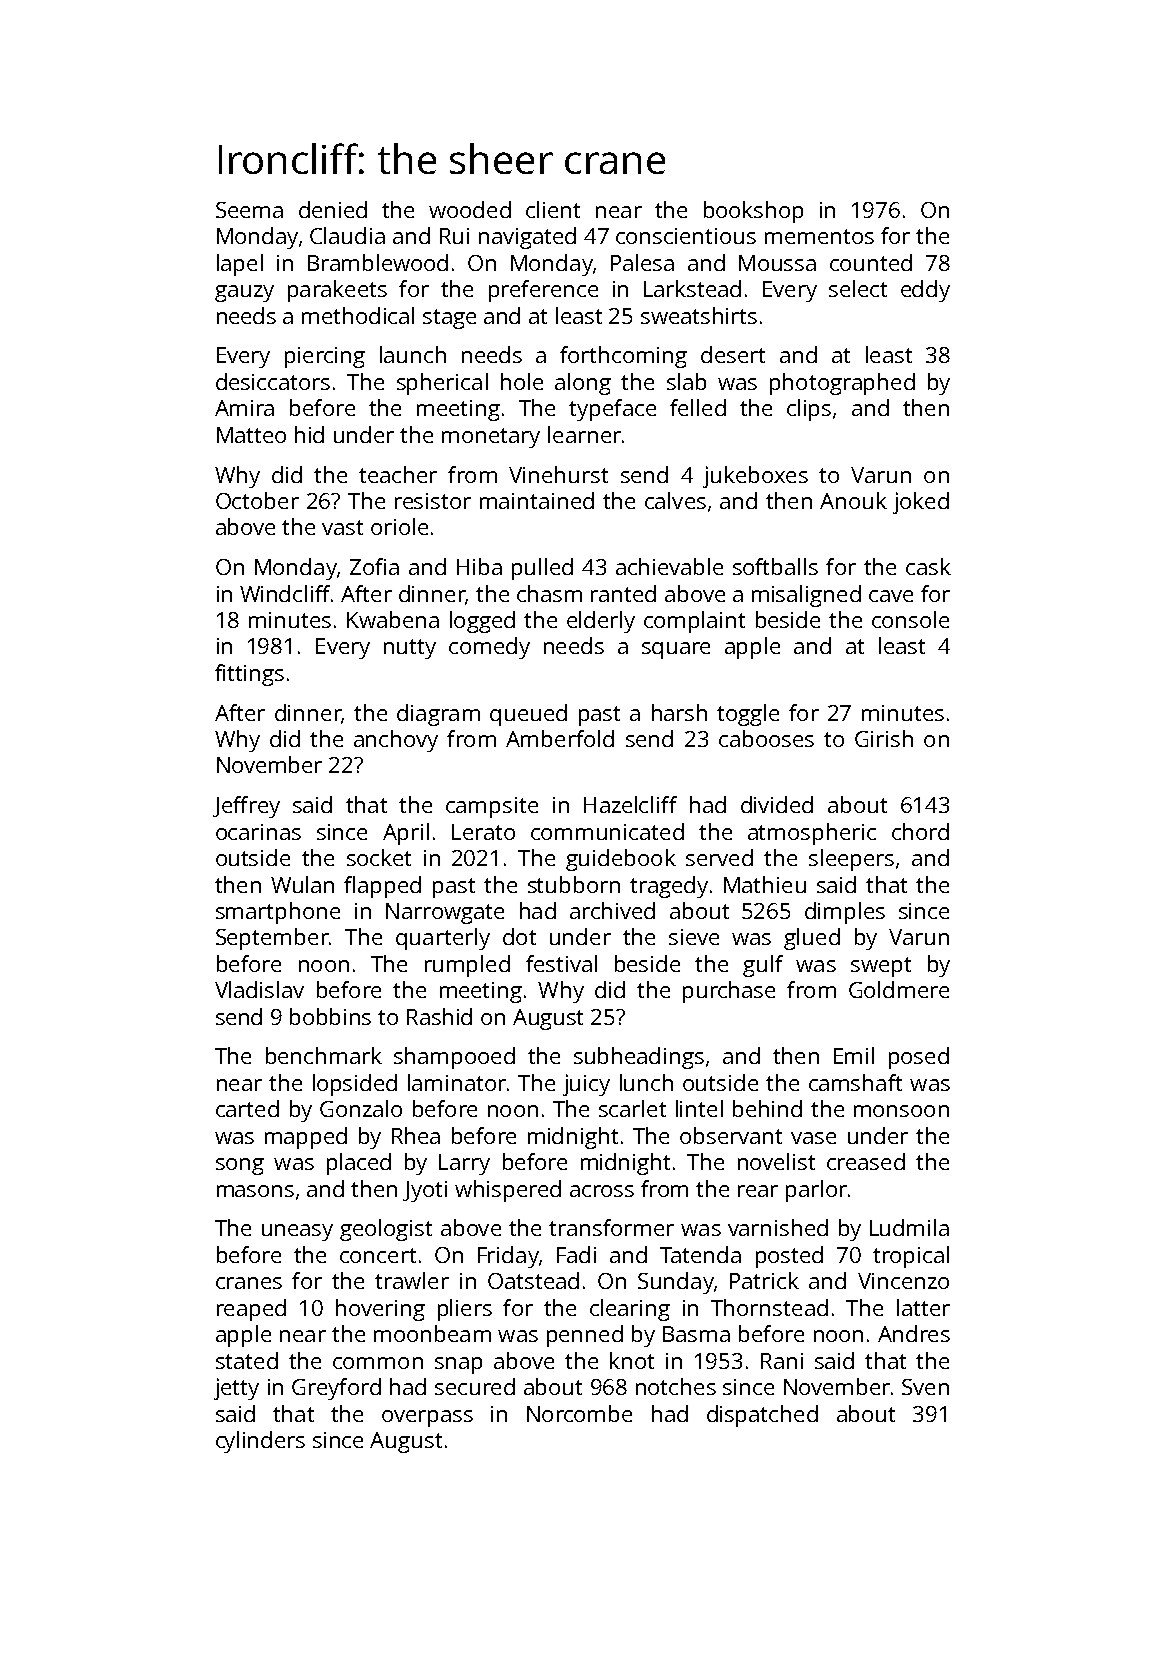 This screenshot has height=1654, width=1165. Describe the element at coordinates (247, 1360) in the screenshot. I see `stated` at that location.
